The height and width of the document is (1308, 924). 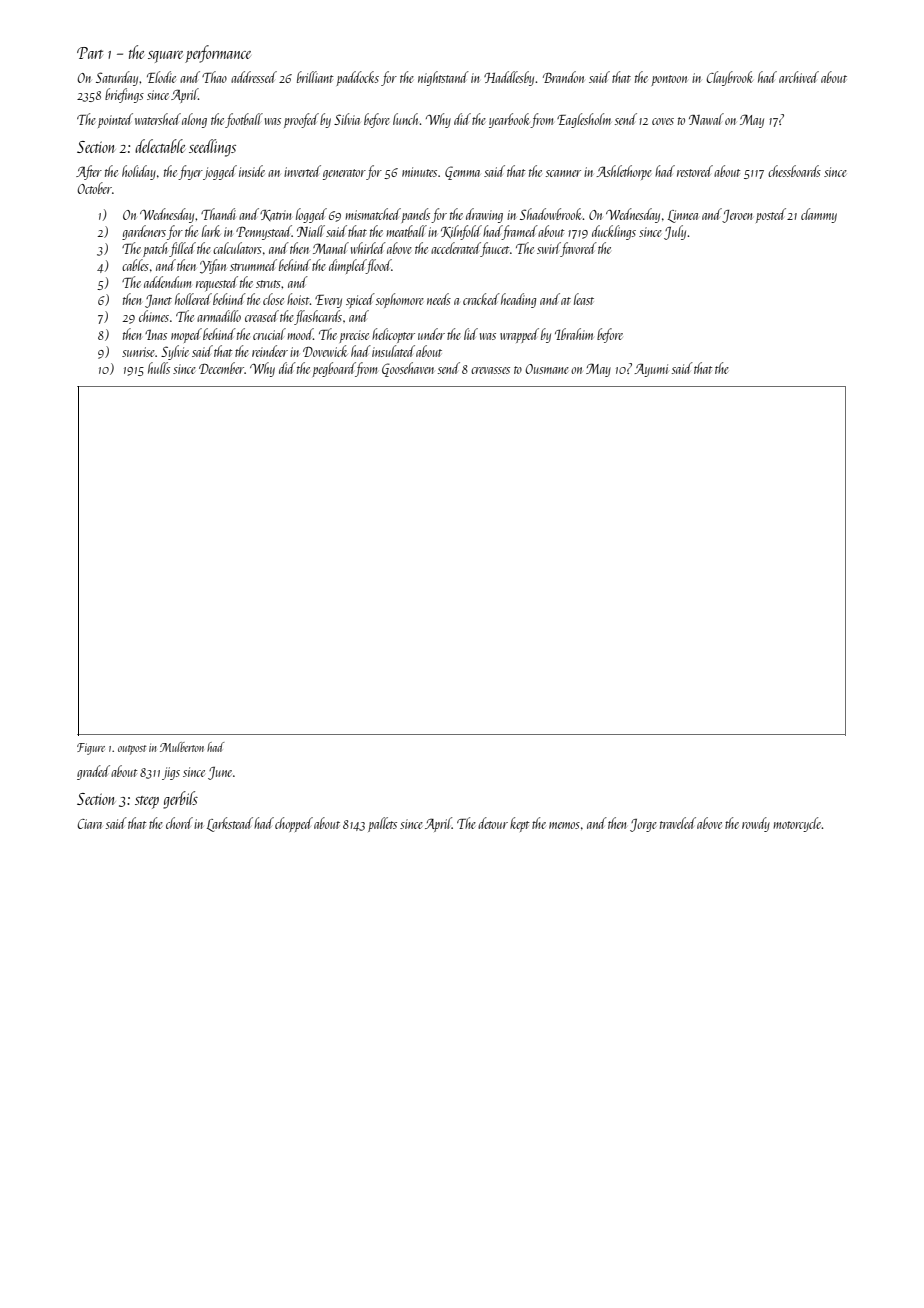 I want to click on pallets, so click(x=382, y=824).
